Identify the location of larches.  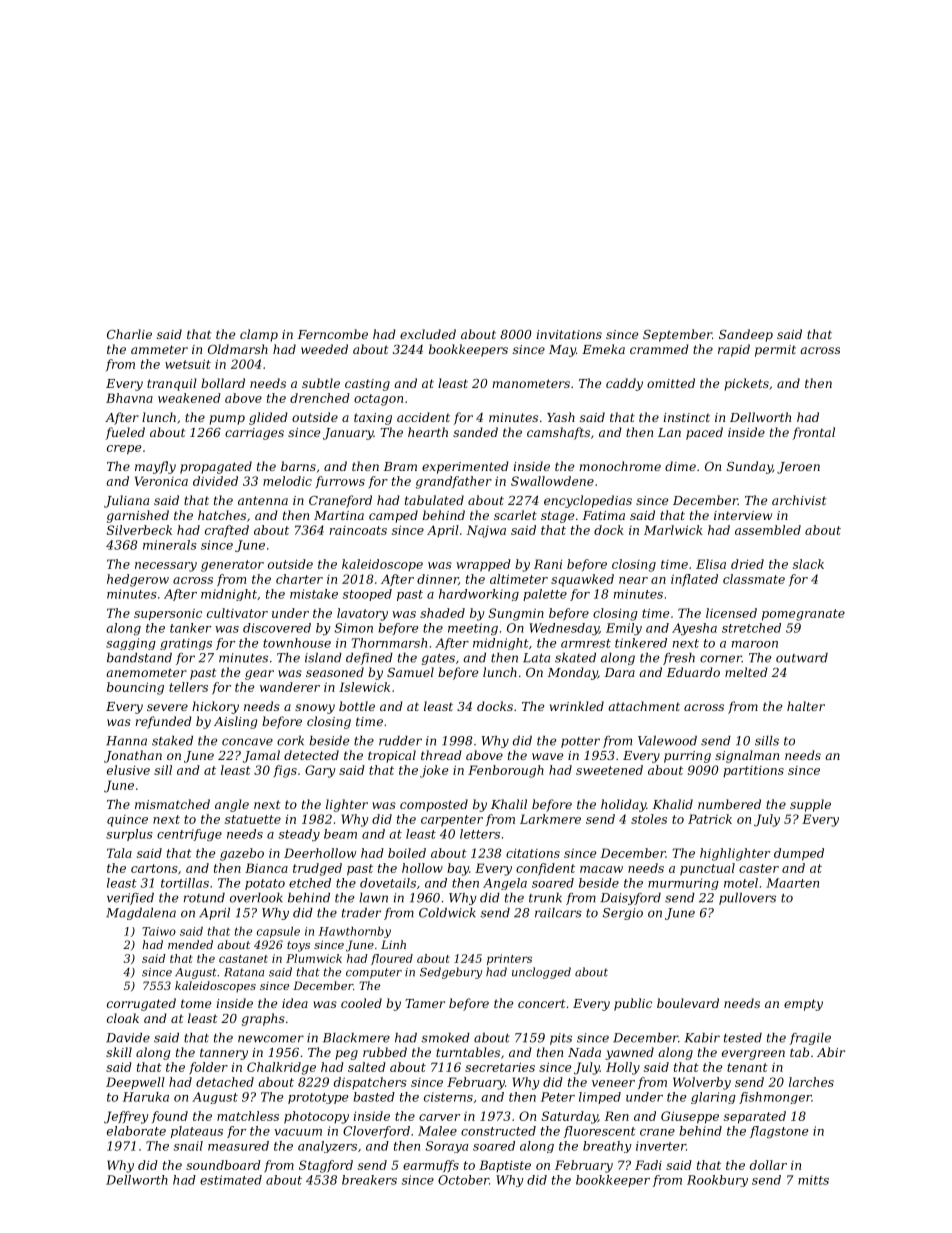
(811, 1082).
